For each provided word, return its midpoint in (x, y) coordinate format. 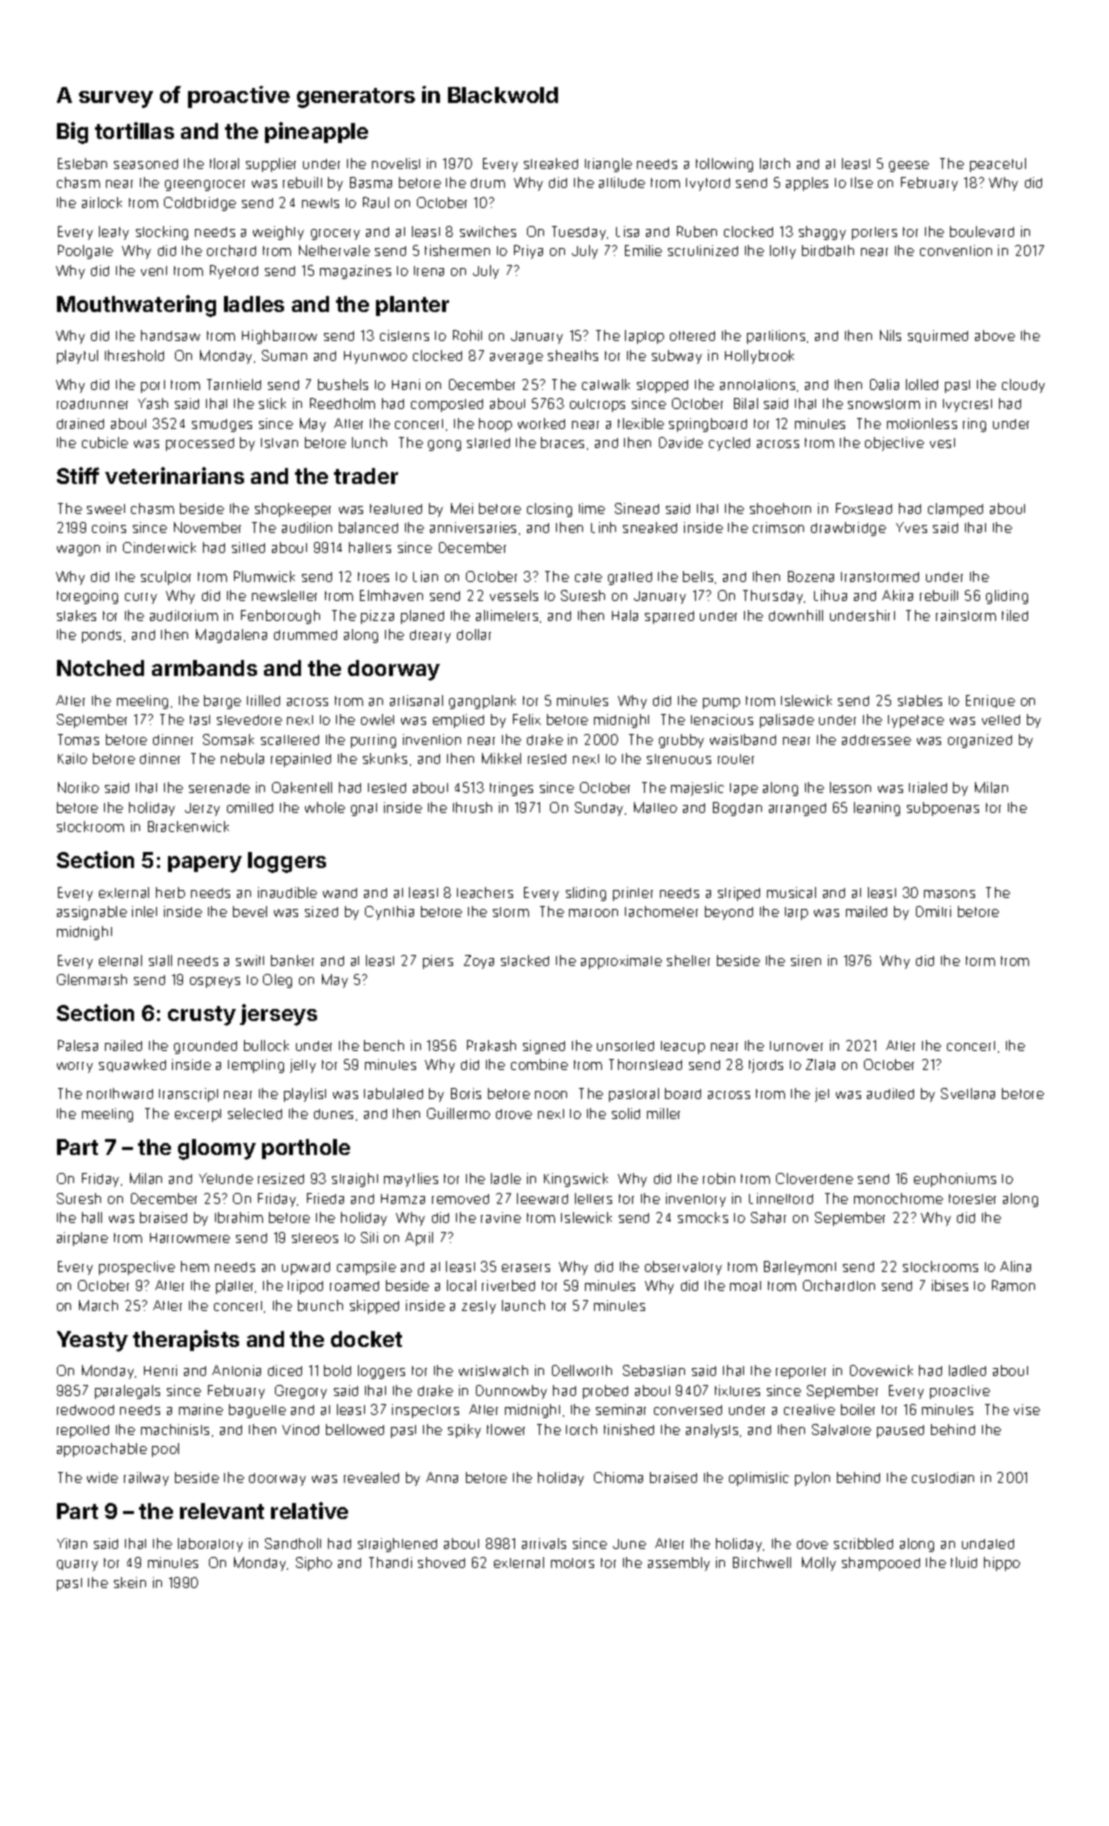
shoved (441, 1562)
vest (942, 443)
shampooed (881, 1564)
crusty (202, 1016)
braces (562, 442)
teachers (485, 892)
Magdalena (231, 636)
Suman (284, 355)
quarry (77, 1565)
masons (949, 894)
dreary (430, 636)
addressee (876, 740)
